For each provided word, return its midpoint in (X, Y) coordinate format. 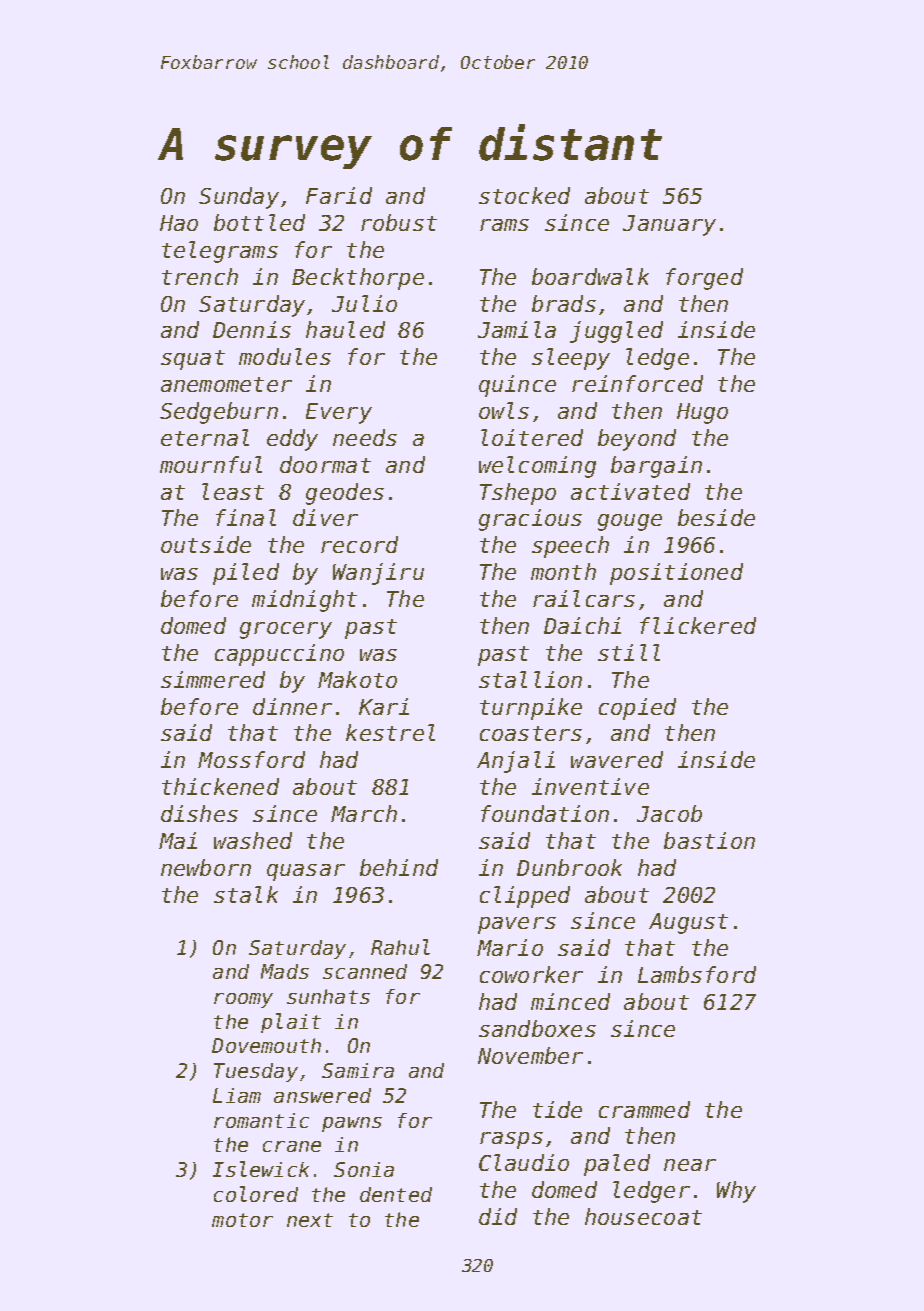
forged (704, 279)
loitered (532, 437)
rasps (511, 1140)
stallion (530, 679)
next (310, 1220)
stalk (246, 894)
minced (570, 1001)
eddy (292, 440)
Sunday (239, 198)
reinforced (637, 383)
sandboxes (537, 1028)
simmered (213, 679)
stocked (524, 195)
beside (716, 517)
